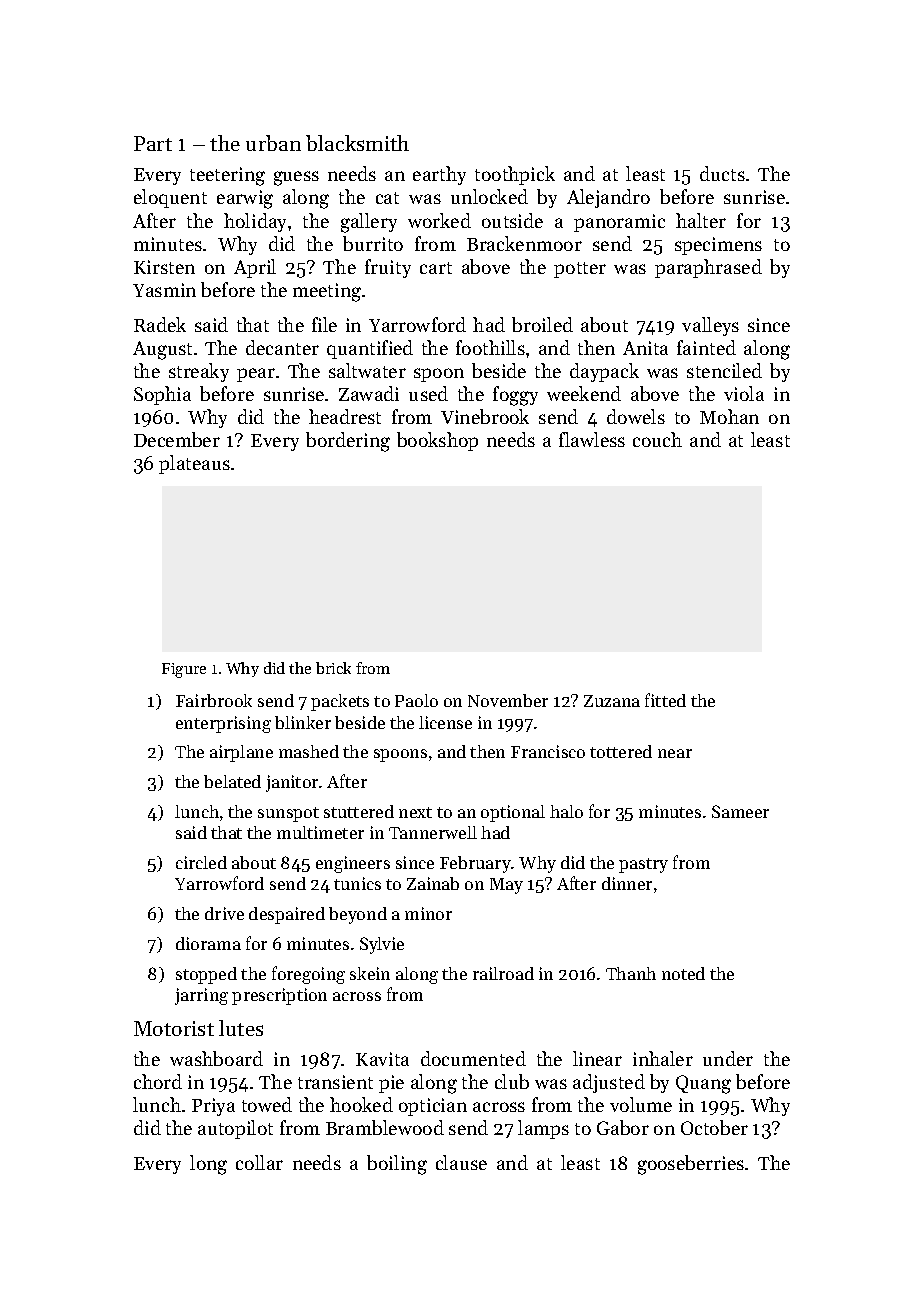 This document has width=924, height=1311. I want to click on Francisco, so click(548, 751).
